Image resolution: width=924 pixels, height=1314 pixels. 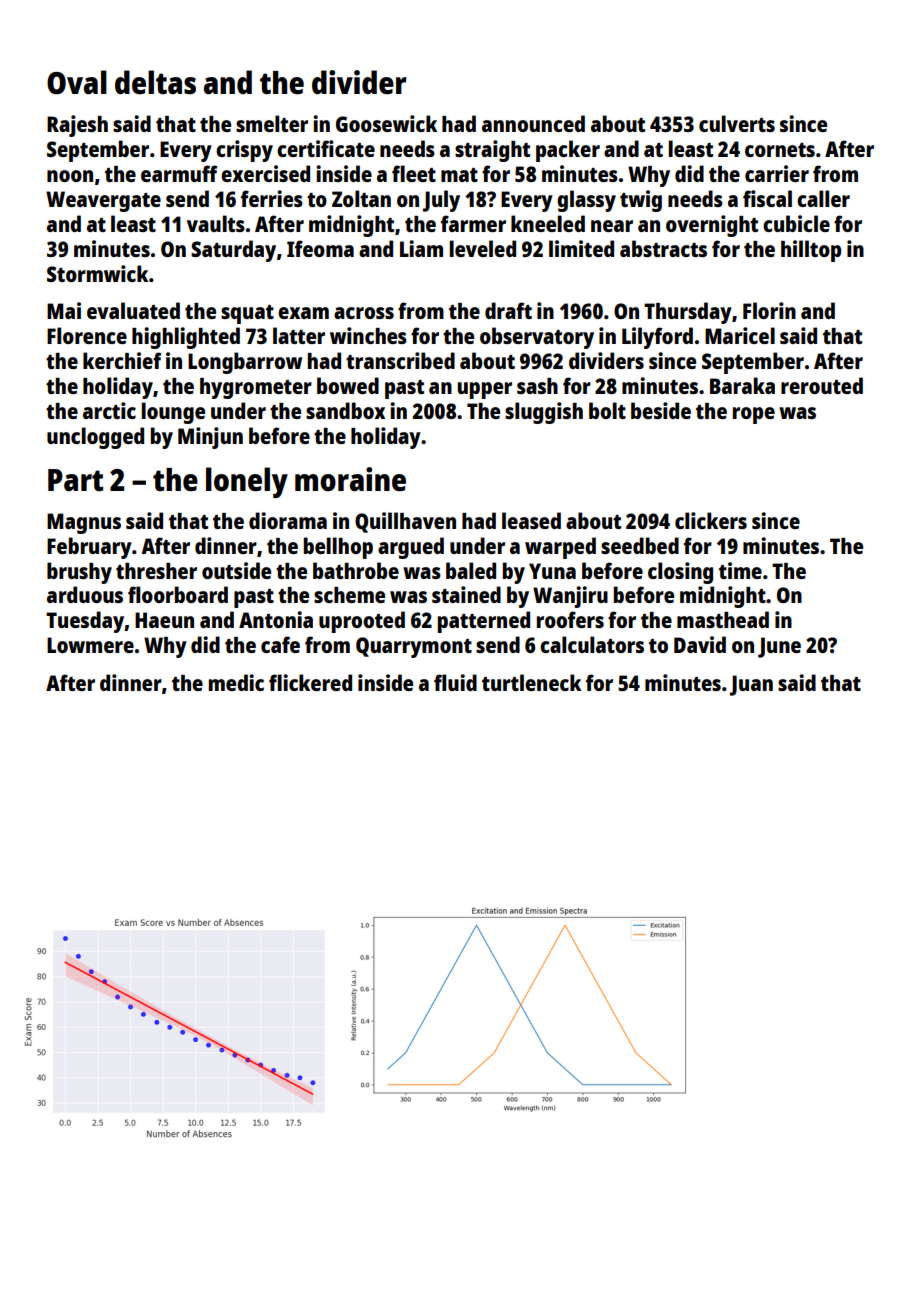 I want to click on vaults, so click(x=216, y=223).
